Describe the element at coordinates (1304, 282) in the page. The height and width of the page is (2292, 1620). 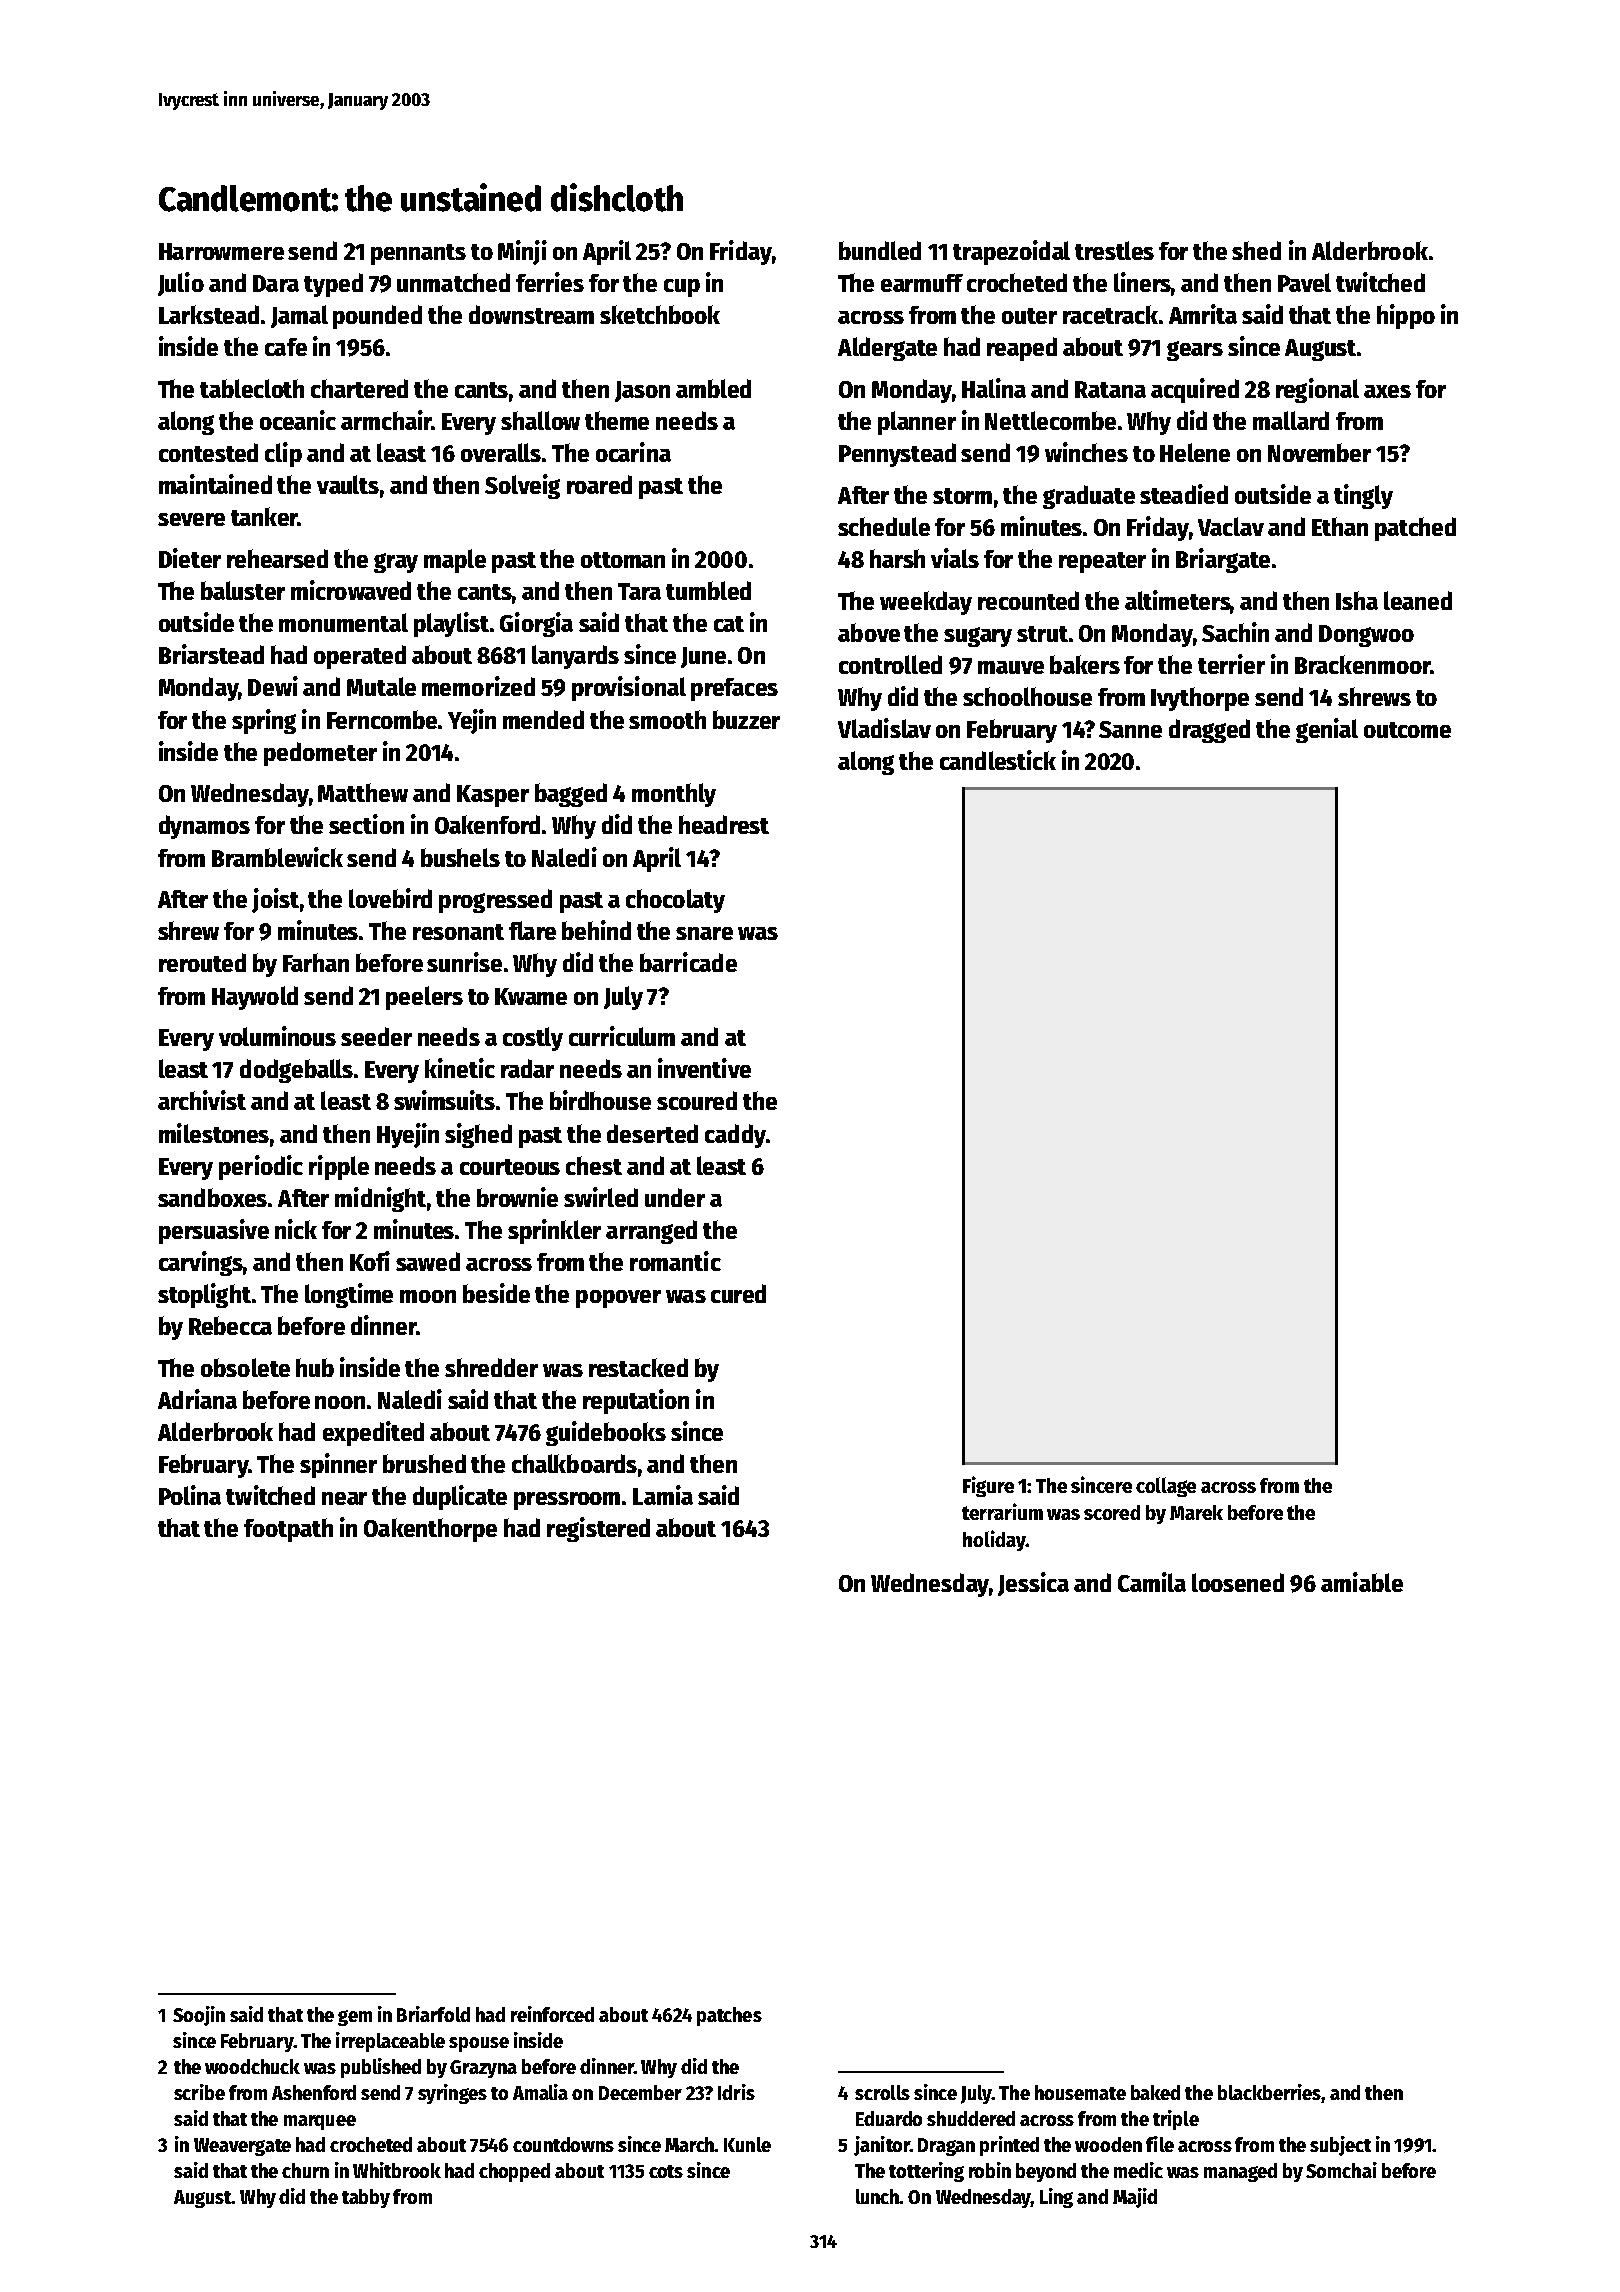
I see `Pavel` at that location.
